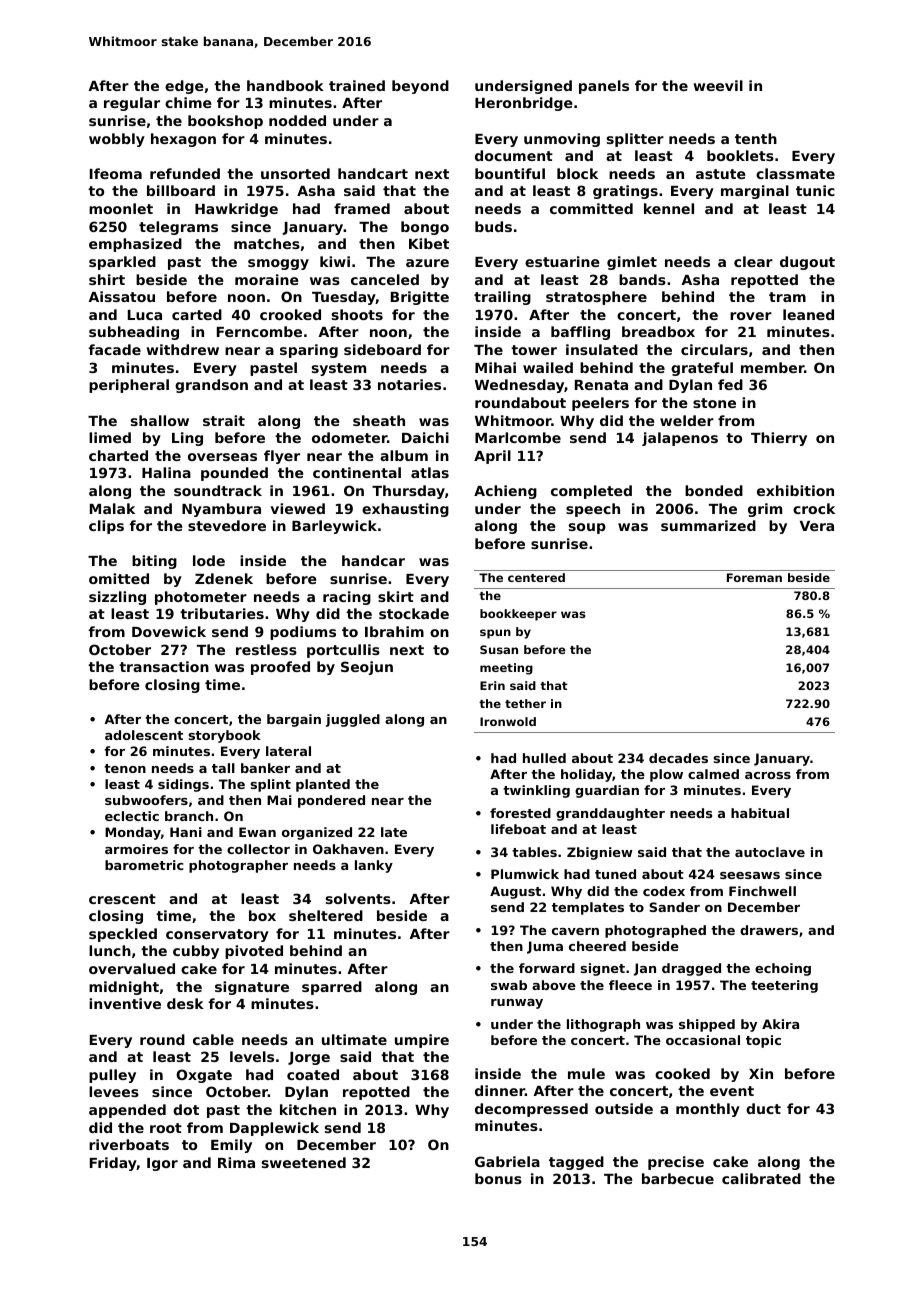 This screenshot has height=1308, width=924. I want to click on framed, so click(362, 208).
